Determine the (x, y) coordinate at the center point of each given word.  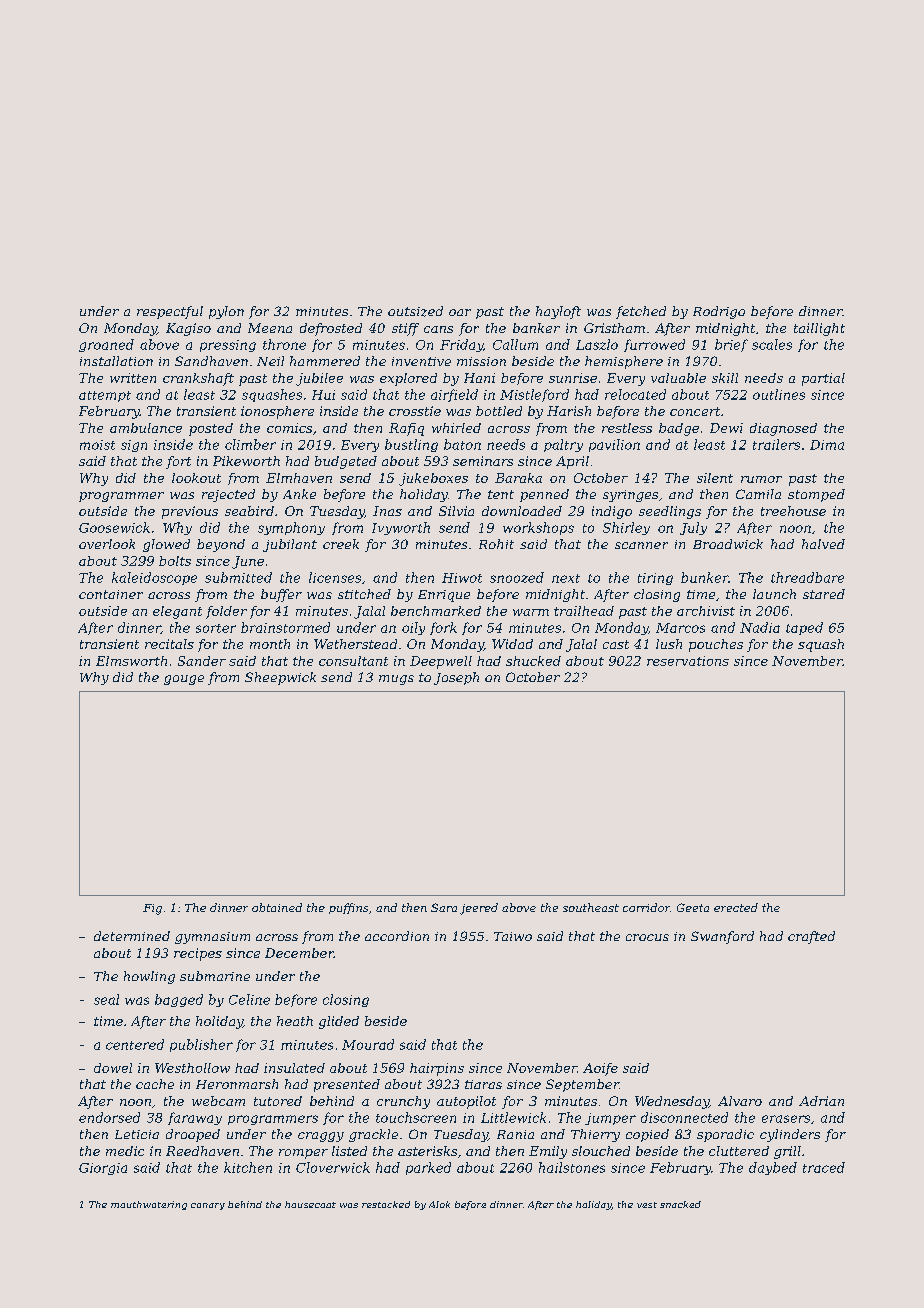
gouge (184, 680)
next (566, 578)
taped (804, 628)
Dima (827, 445)
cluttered (739, 1151)
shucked (533, 661)
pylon (226, 312)
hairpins (437, 1069)
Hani (479, 378)
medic (125, 1151)
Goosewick (114, 527)
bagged (179, 1000)
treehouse (793, 511)
